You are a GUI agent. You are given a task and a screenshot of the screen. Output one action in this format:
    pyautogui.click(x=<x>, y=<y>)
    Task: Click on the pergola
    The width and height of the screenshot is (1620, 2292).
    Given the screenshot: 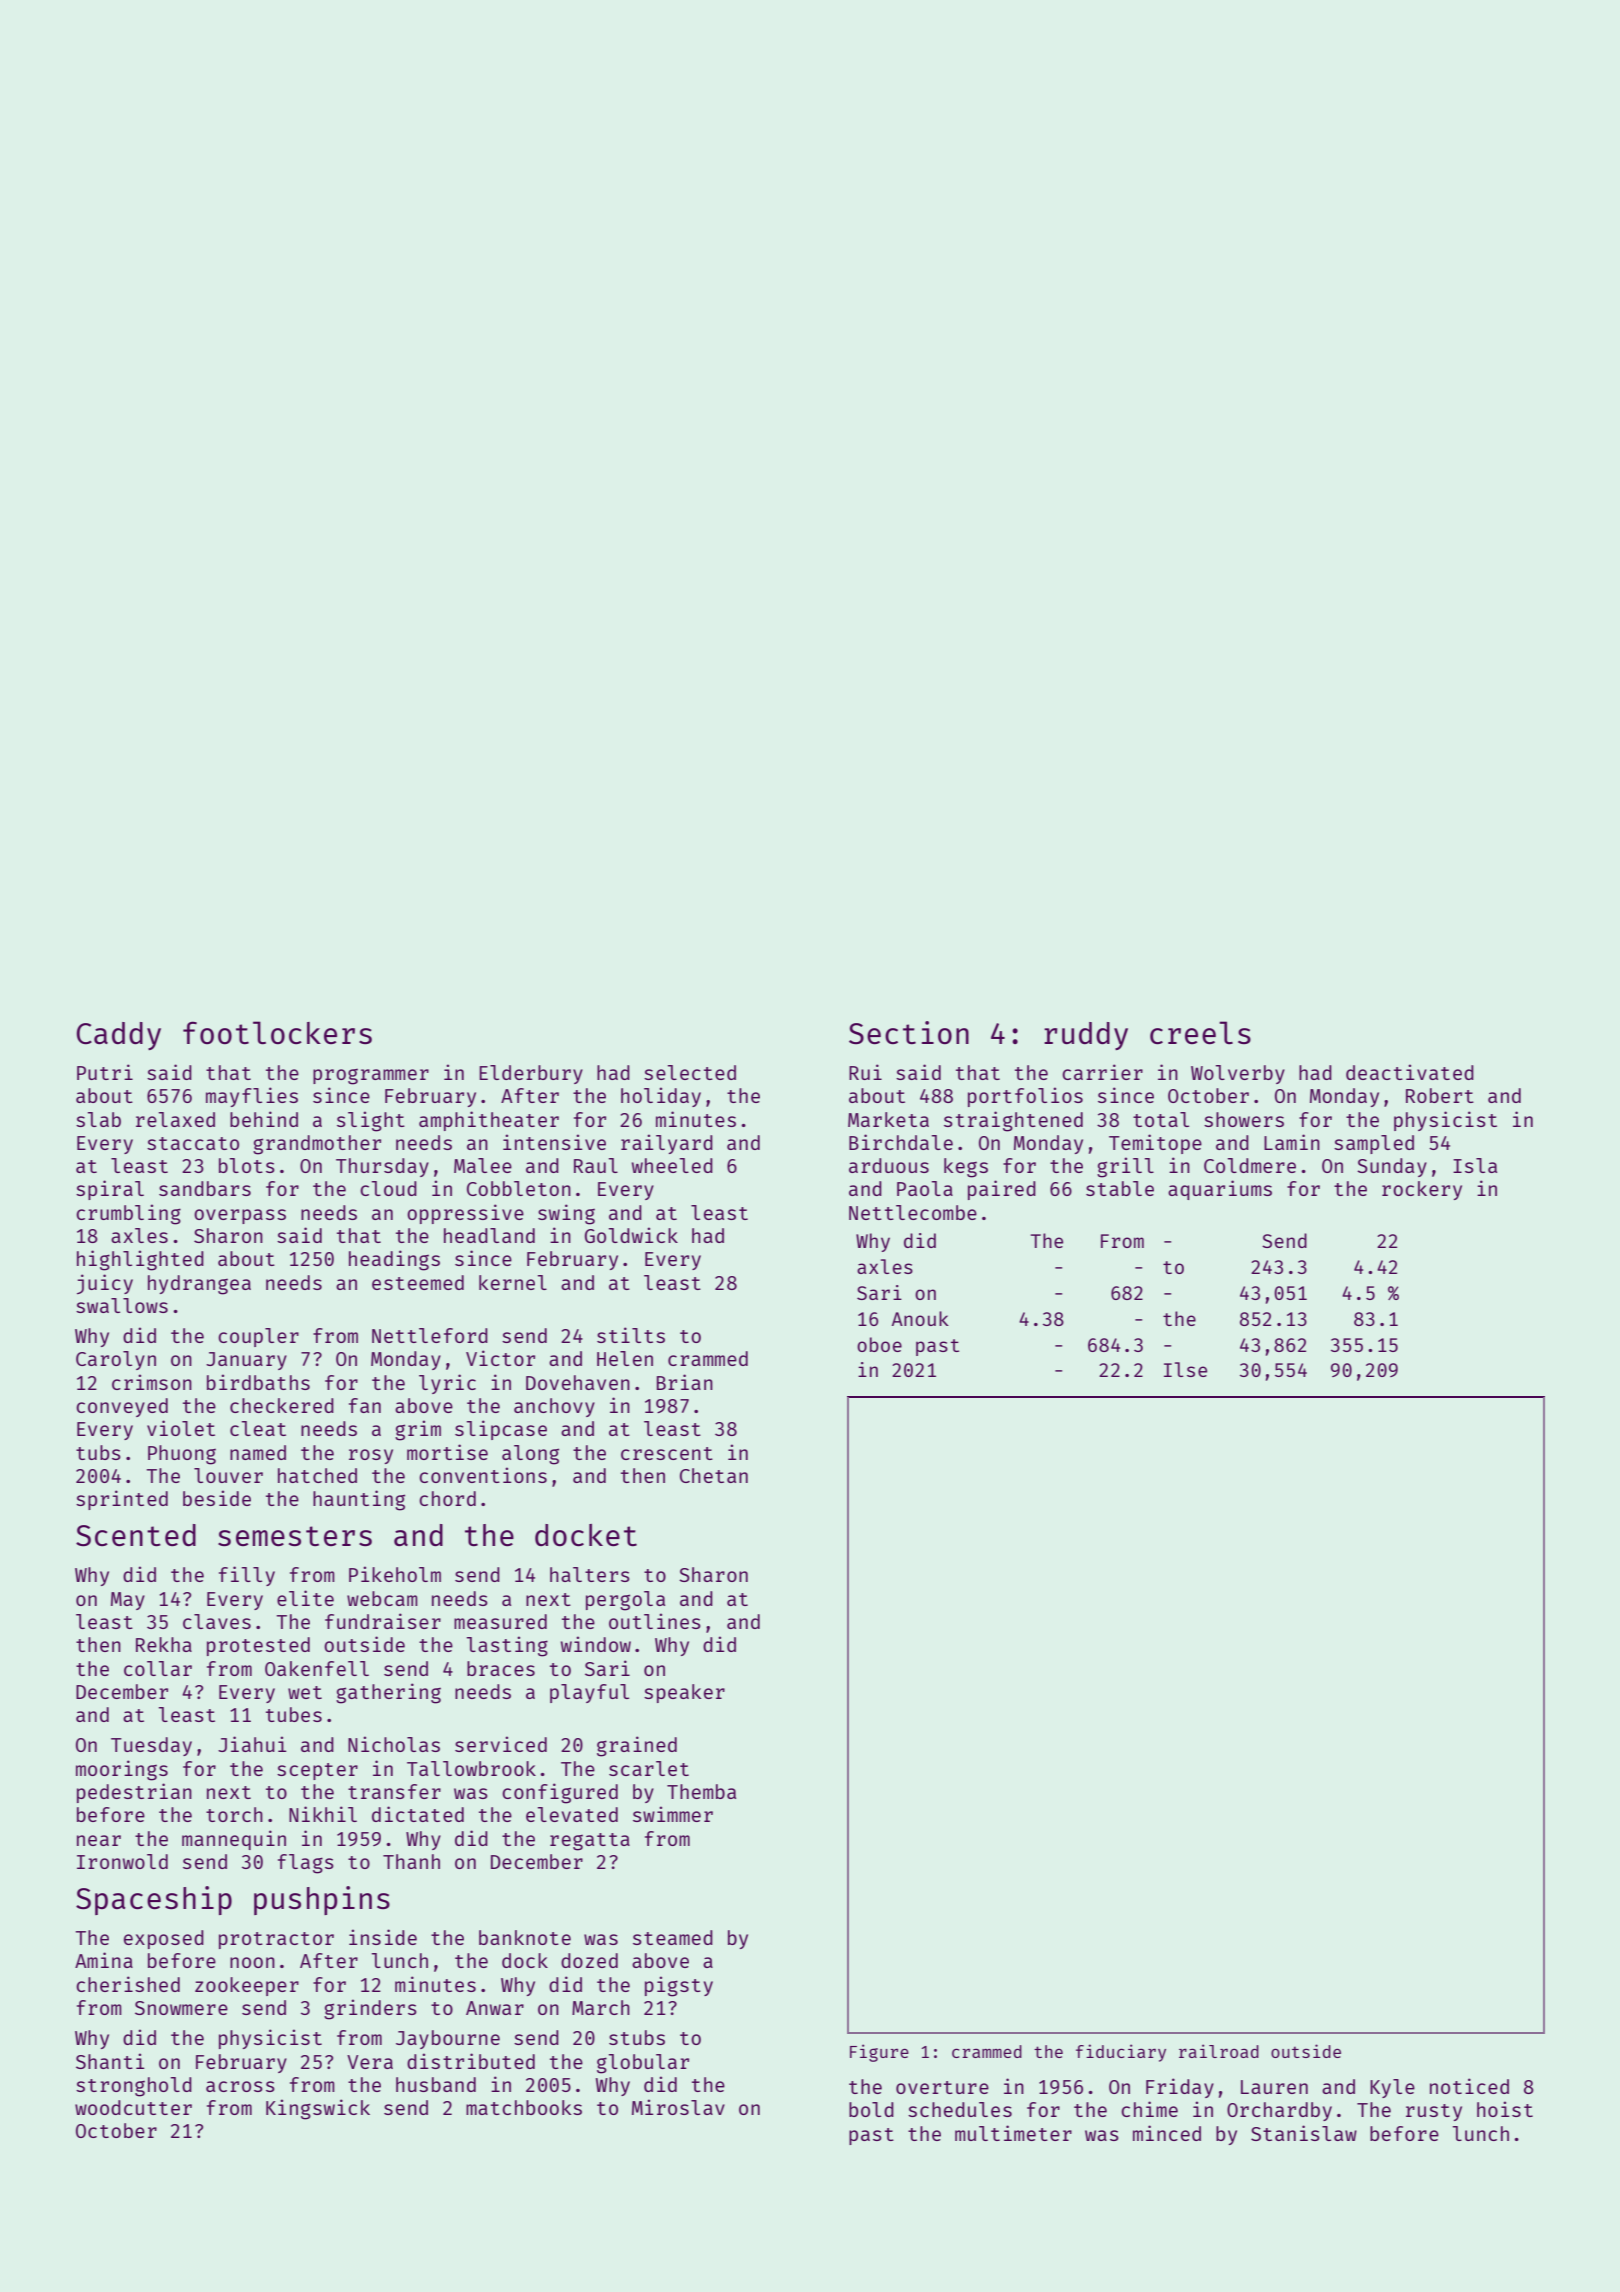 What is the action you would take?
    pyautogui.click(x=625, y=1601)
